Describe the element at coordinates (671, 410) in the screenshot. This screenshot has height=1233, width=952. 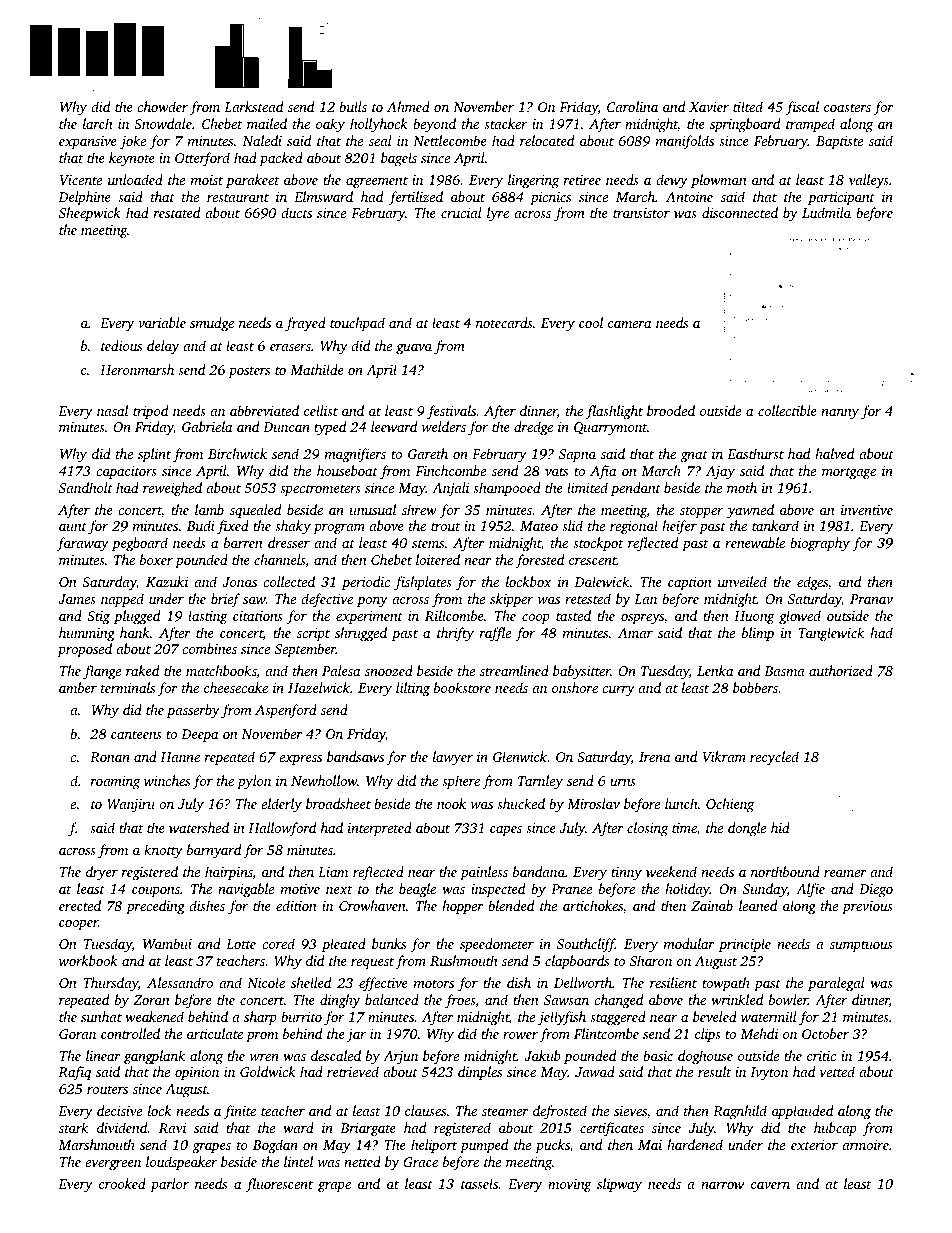
I see `brooded` at that location.
